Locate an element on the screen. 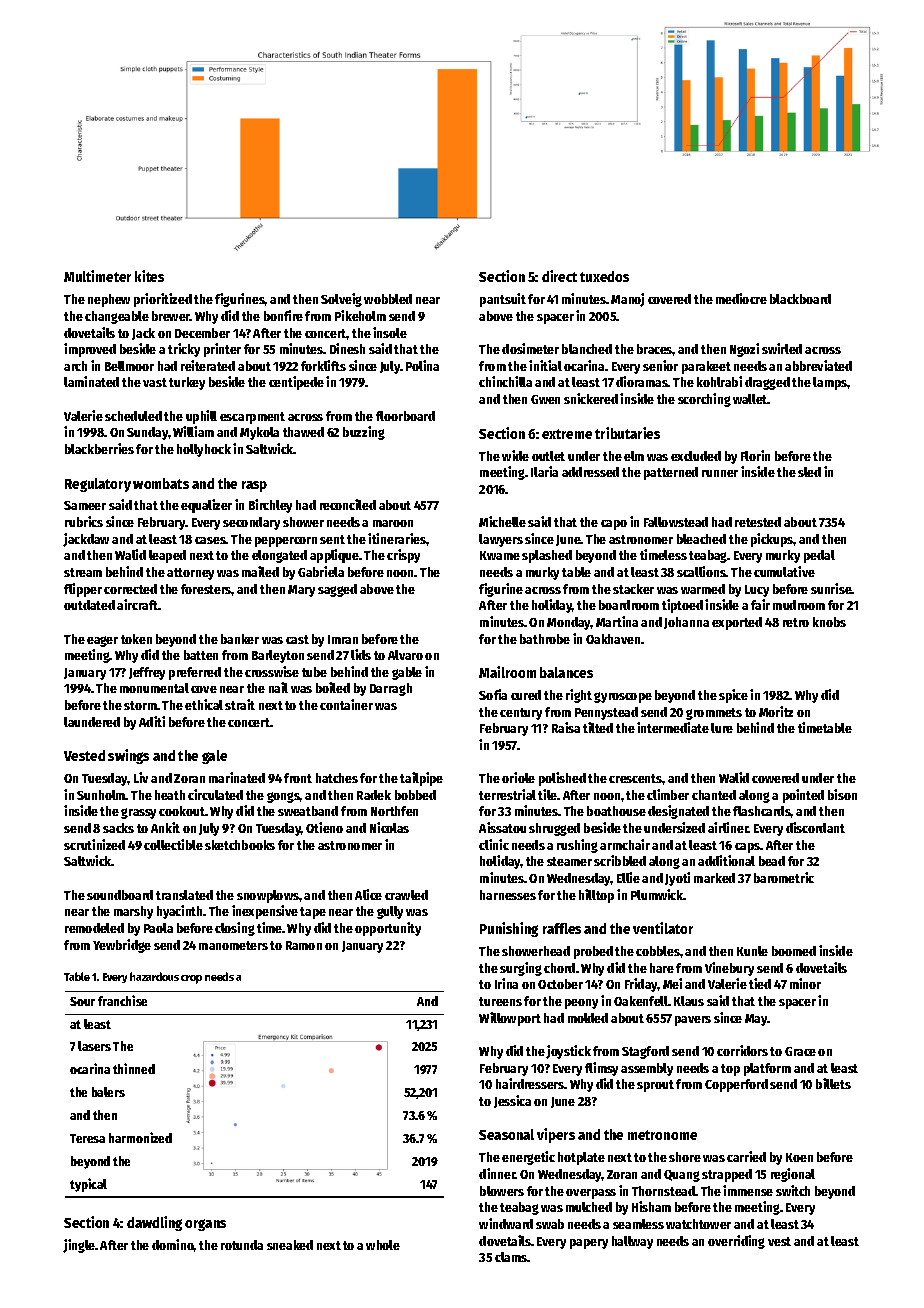 The height and width of the screenshot is (1308, 924). Darragh is located at coordinates (391, 689).
